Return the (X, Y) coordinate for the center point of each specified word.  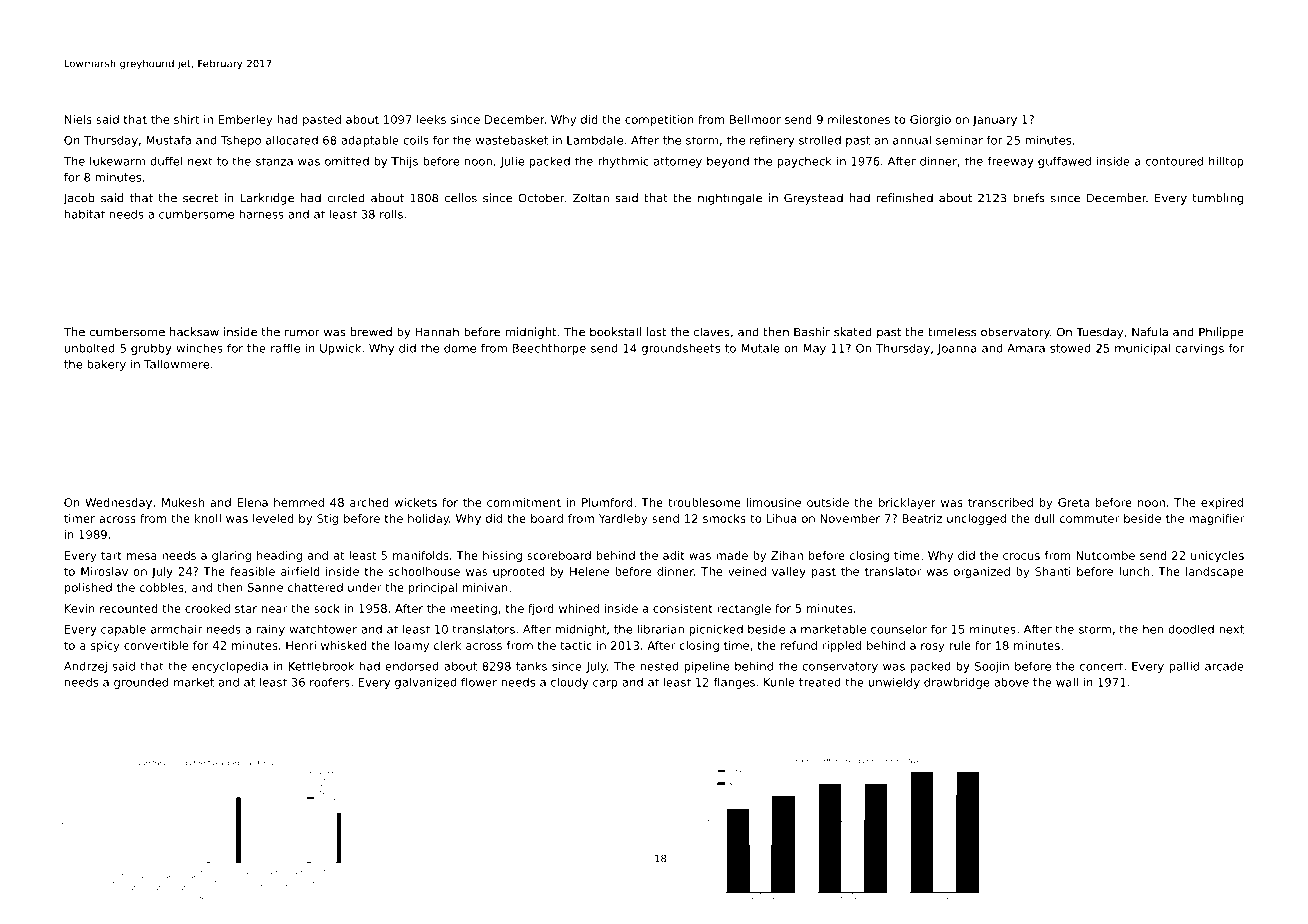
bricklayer (907, 503)
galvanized (426, 683)
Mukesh (183, 502)
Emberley (245, 120)
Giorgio (930, 120)
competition (659, 120)
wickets (415, 502)
